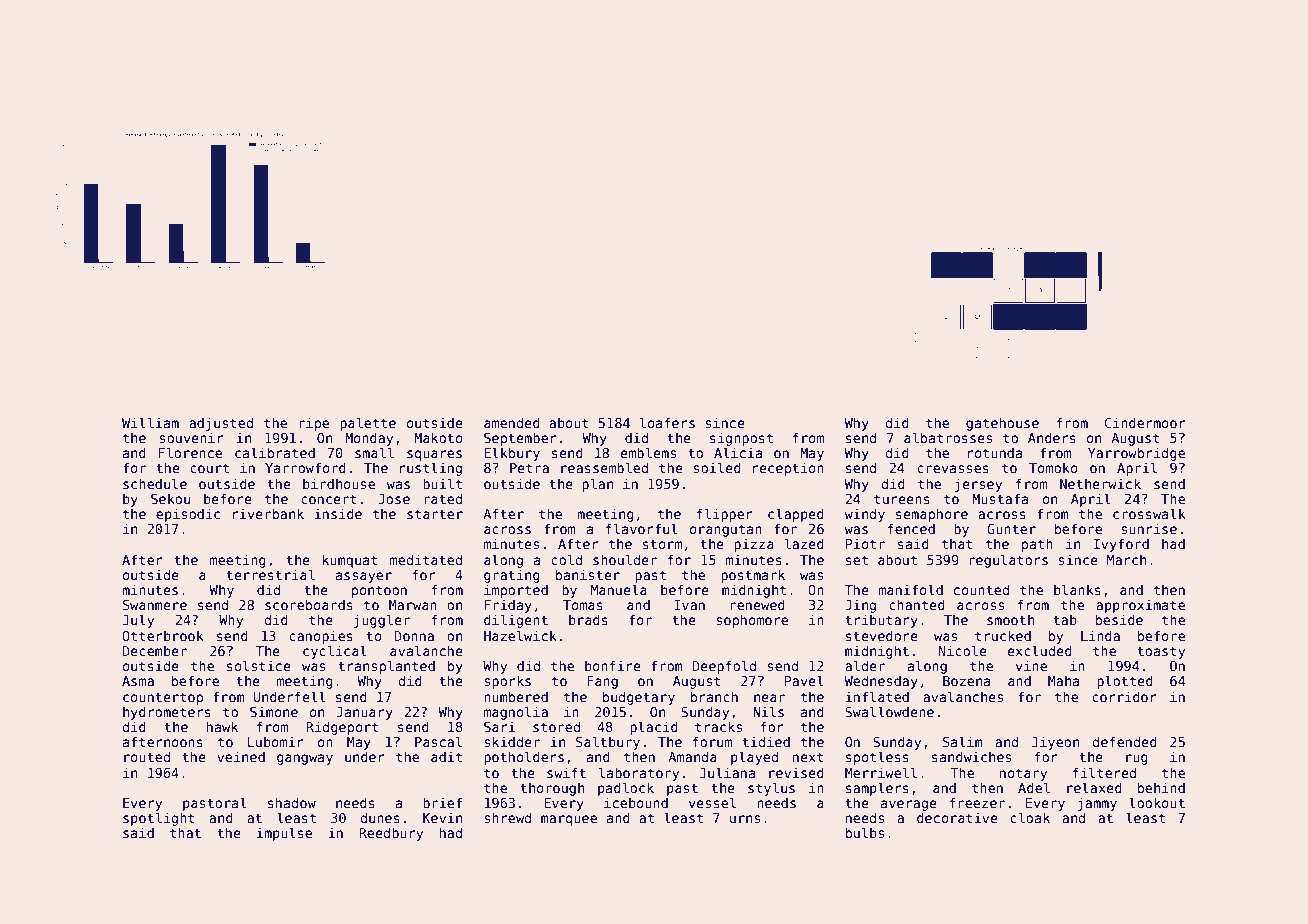 The height and width of the page is (924, 1308). Describe the element at coordinates (613, 665) in the page. I see `bonfire` at that location.
